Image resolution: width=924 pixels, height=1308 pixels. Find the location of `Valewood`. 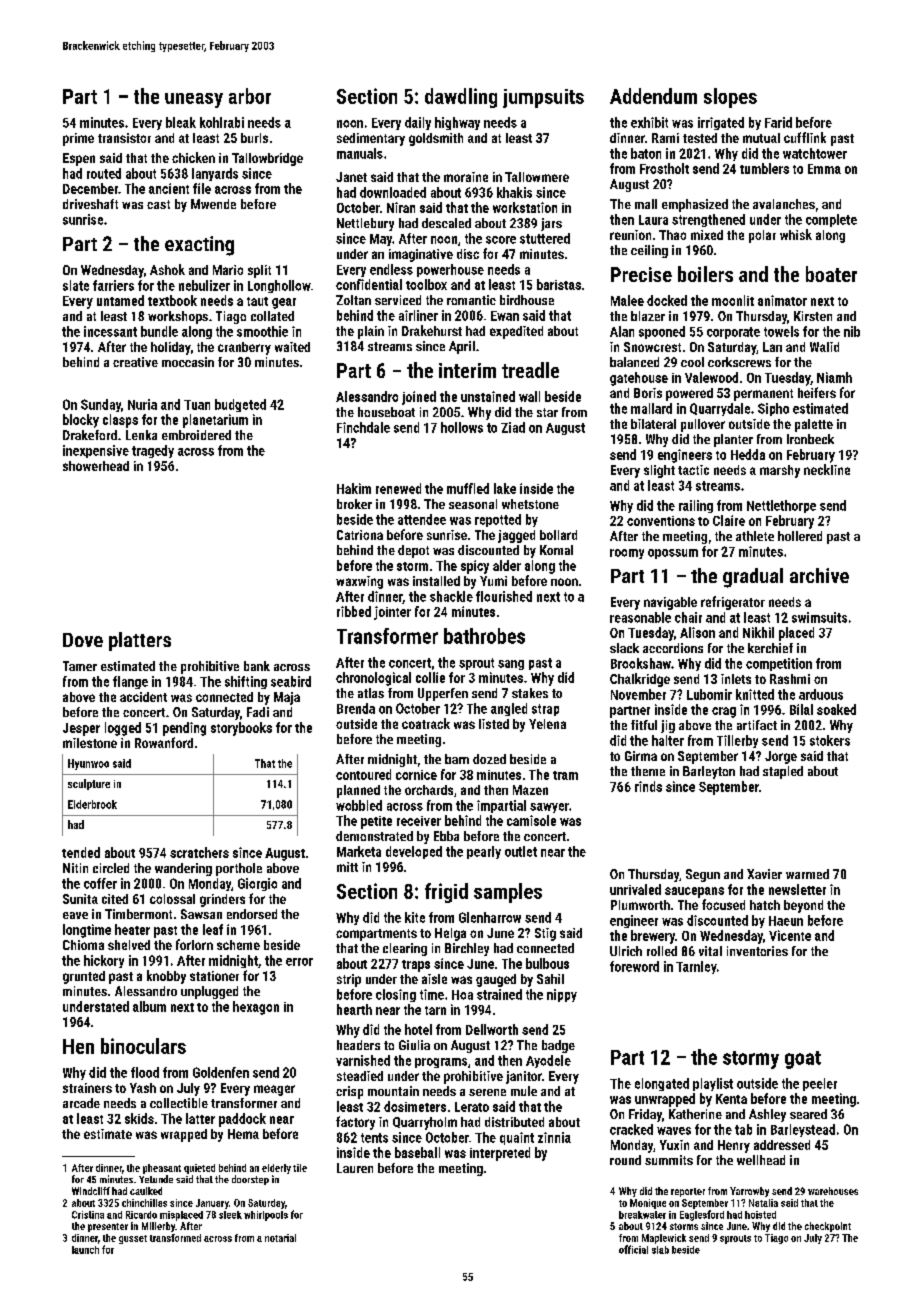

Valewood is located at coordinates (711, 377).
